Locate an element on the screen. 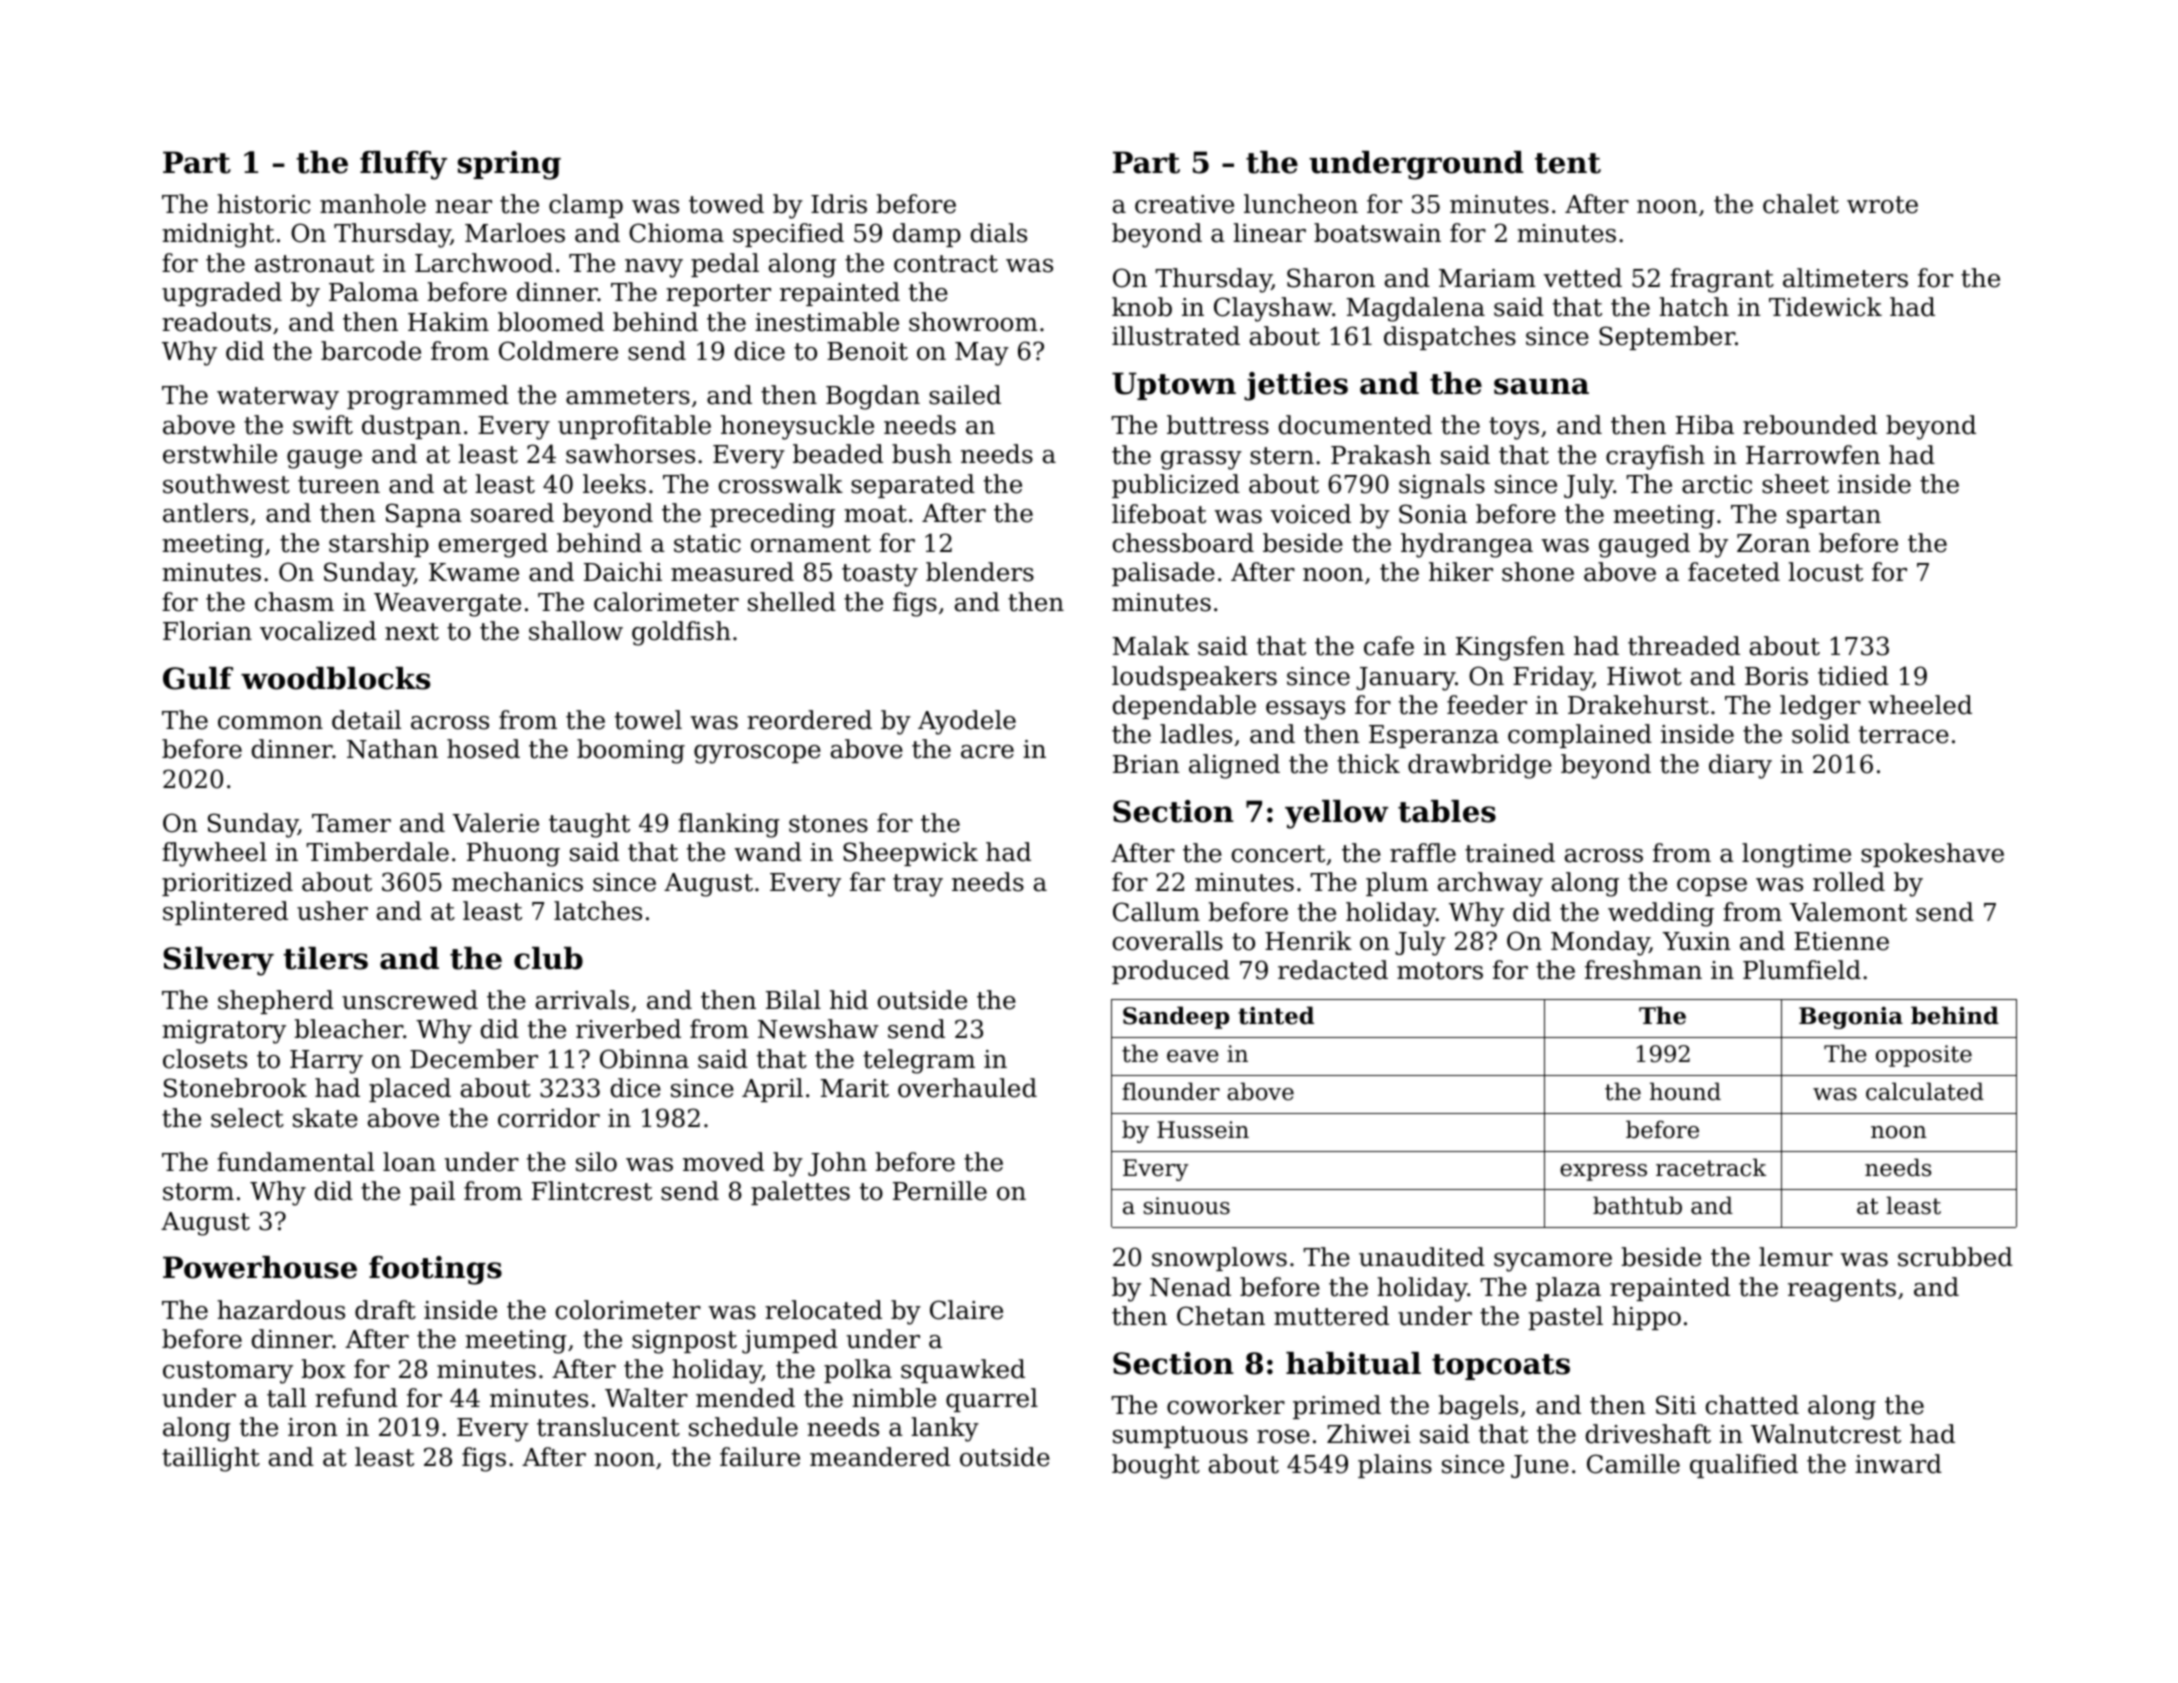 The image size is (2178, 1683). unscrewed is located at coordinates (410, 1000).
